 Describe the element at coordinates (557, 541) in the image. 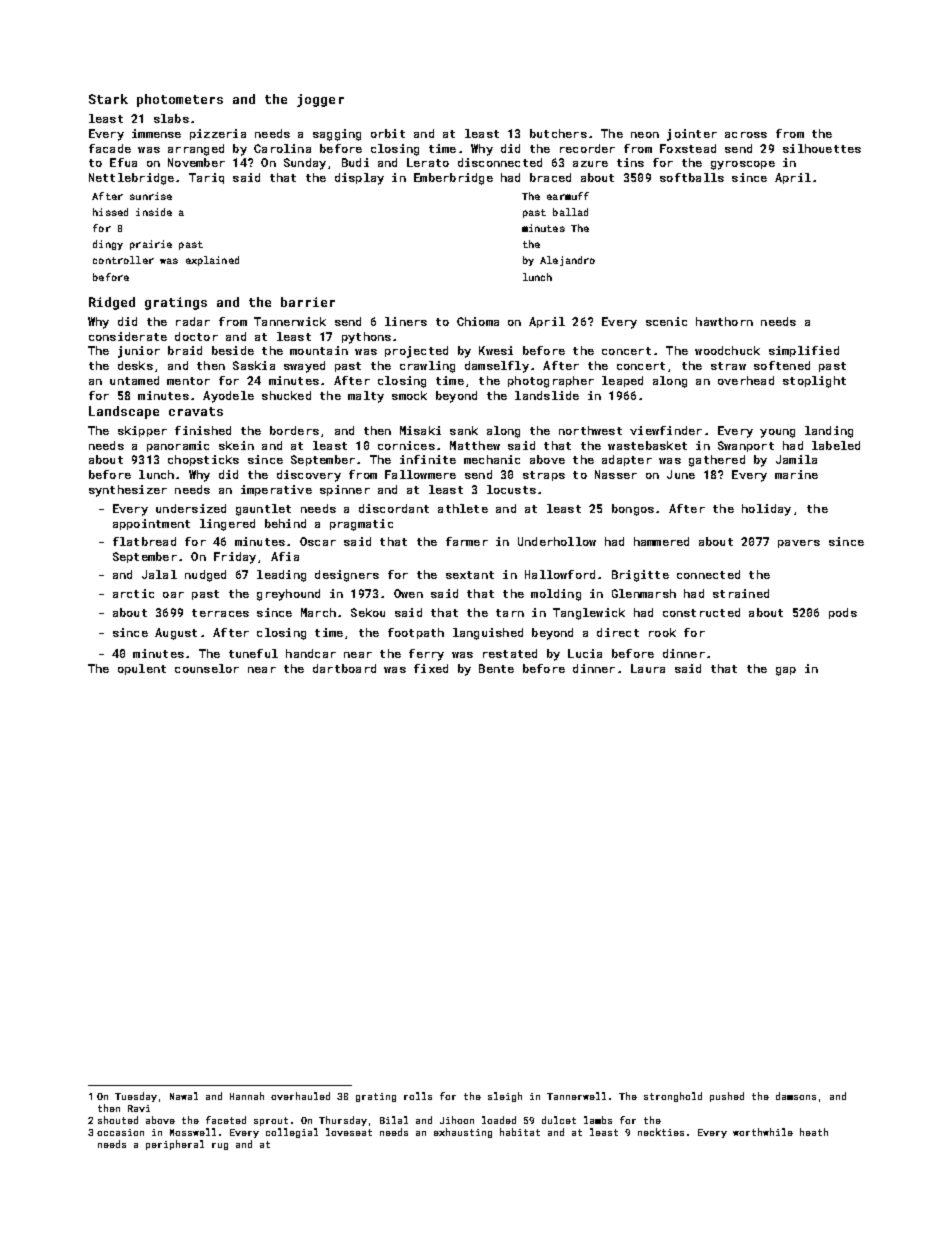

I see `Underhollow` at that location.
